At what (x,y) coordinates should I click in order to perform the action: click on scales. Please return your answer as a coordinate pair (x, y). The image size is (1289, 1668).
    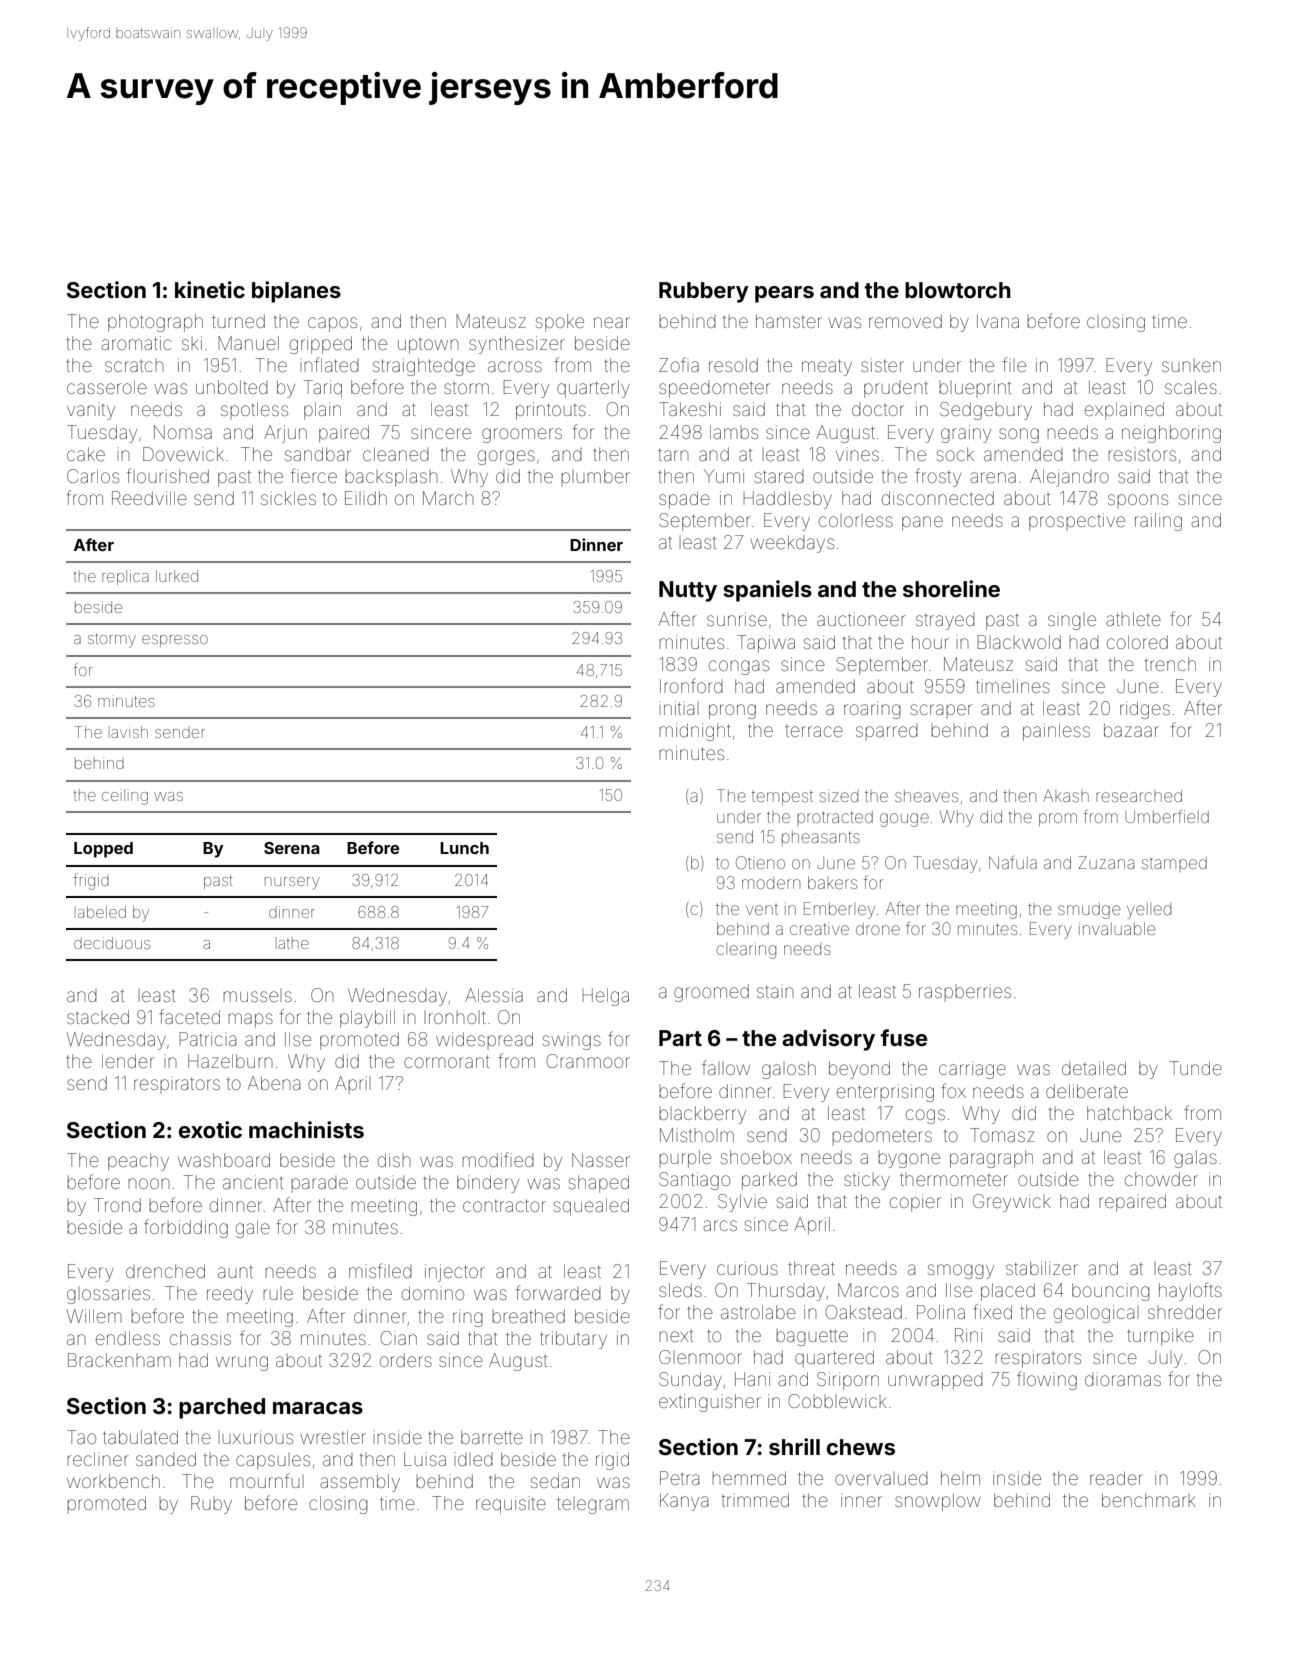
    Looking at the image, I should click on (1191, 387).
